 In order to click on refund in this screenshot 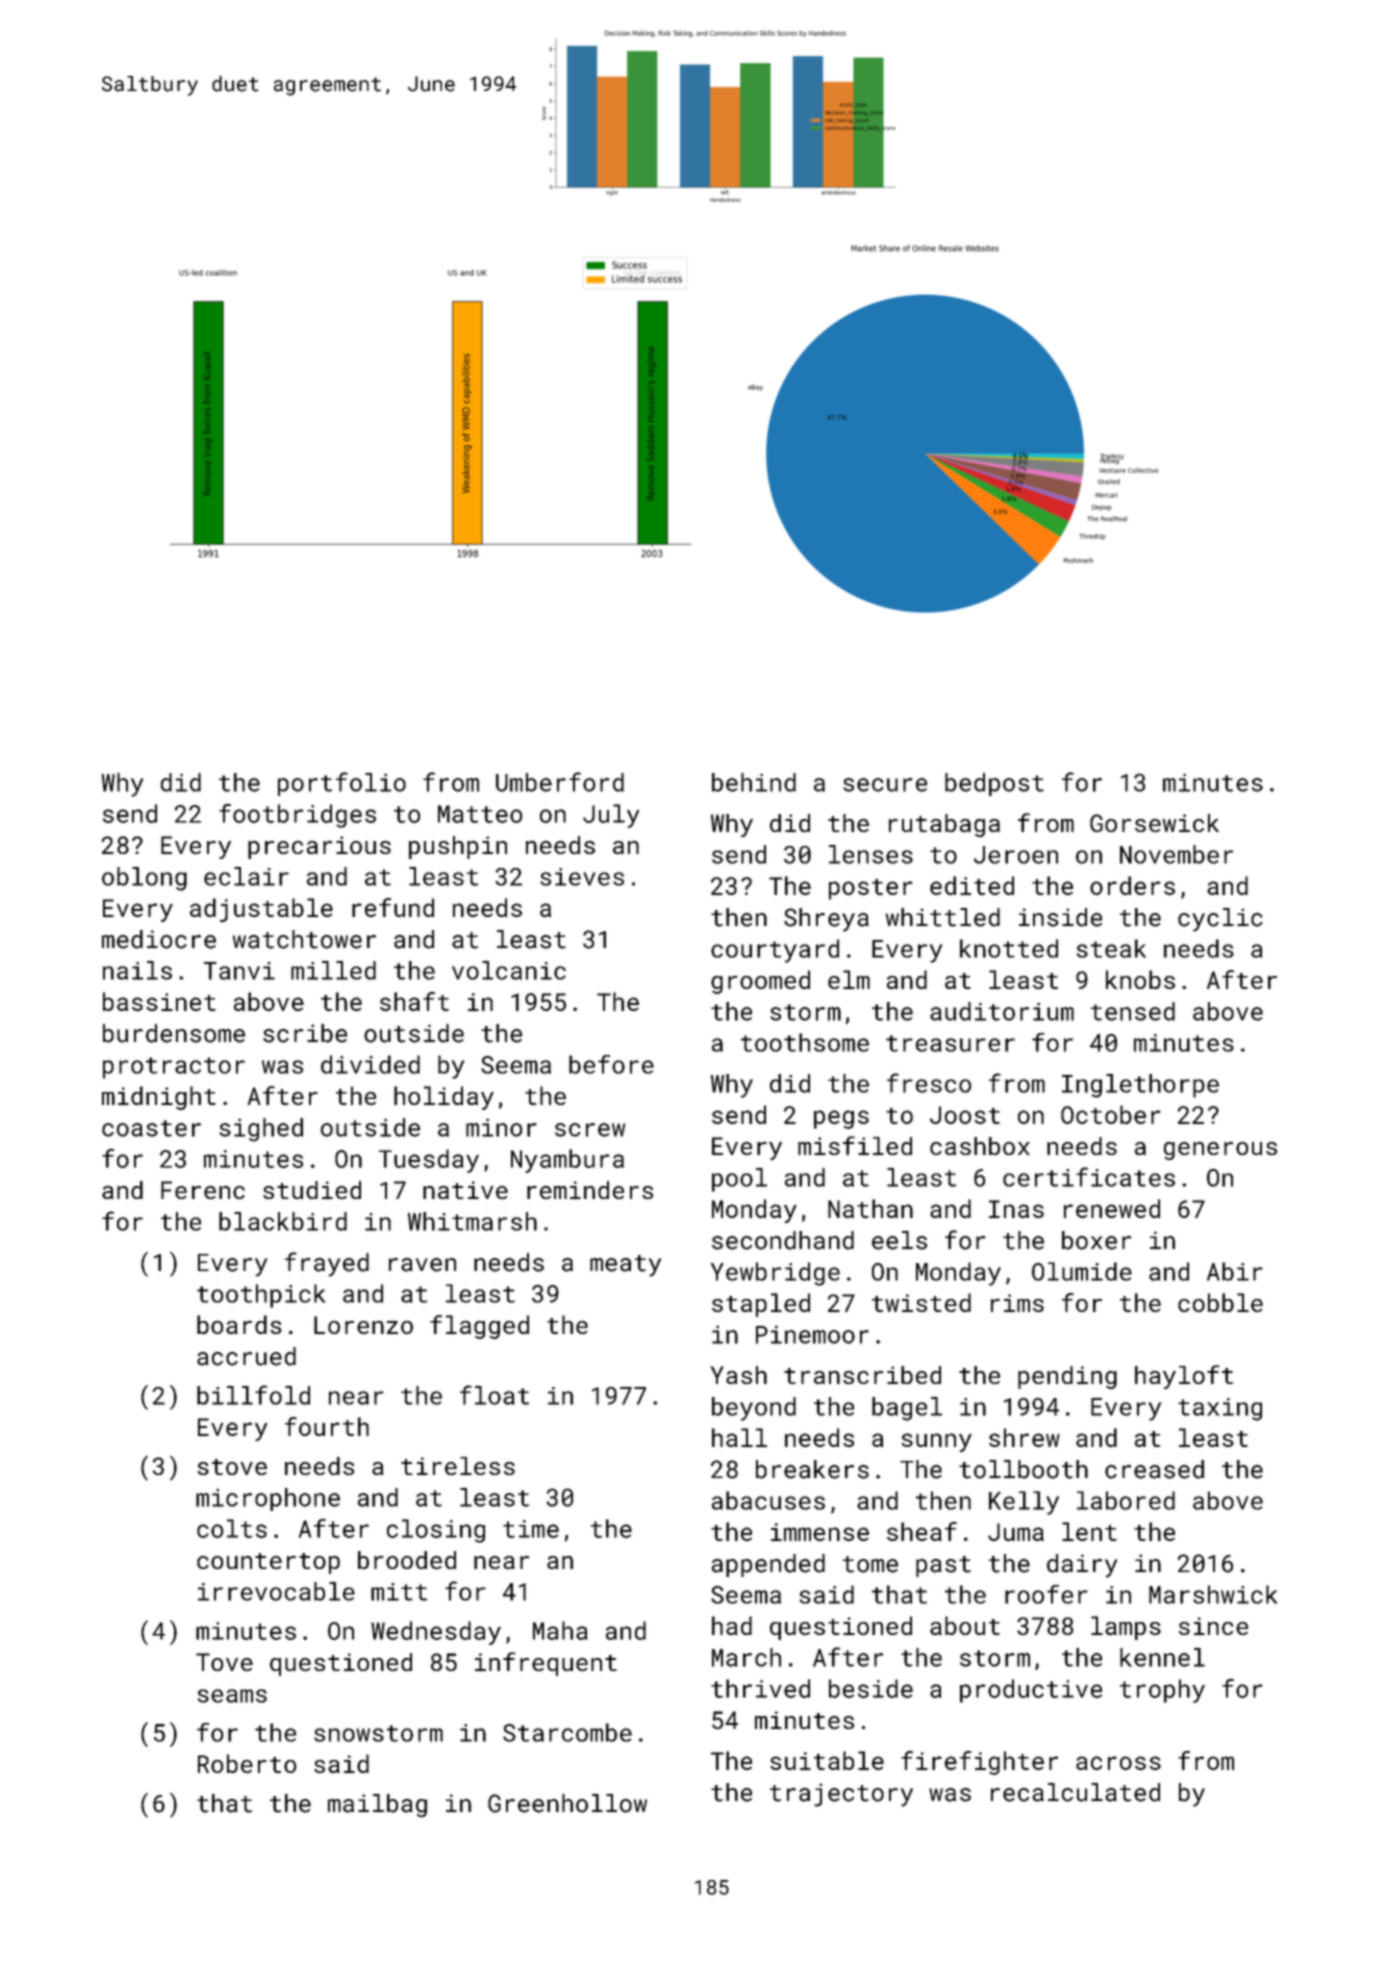, I will do `click(393, 907)`.
